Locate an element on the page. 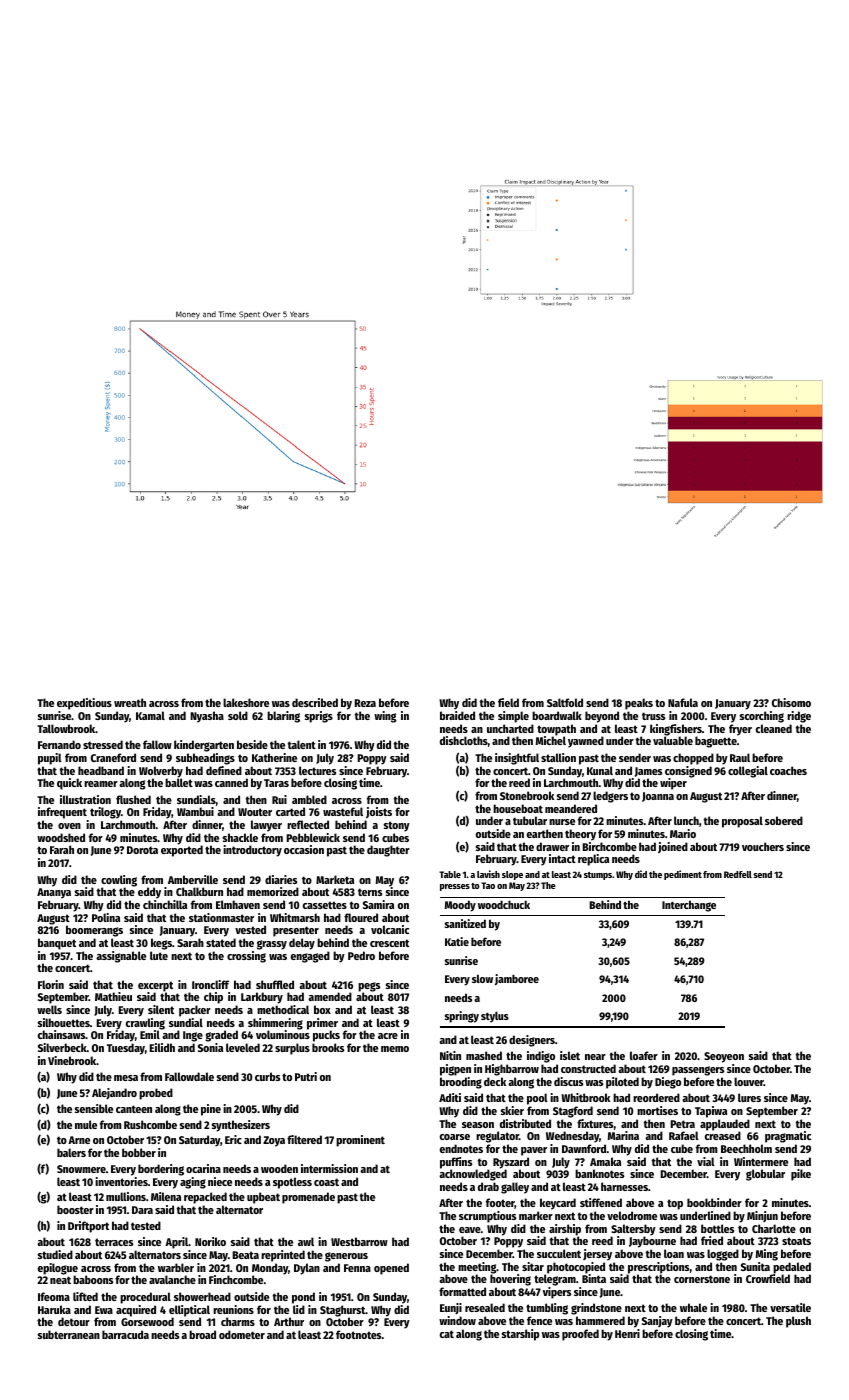  kingfishers is located at coordinates (676, 730).
